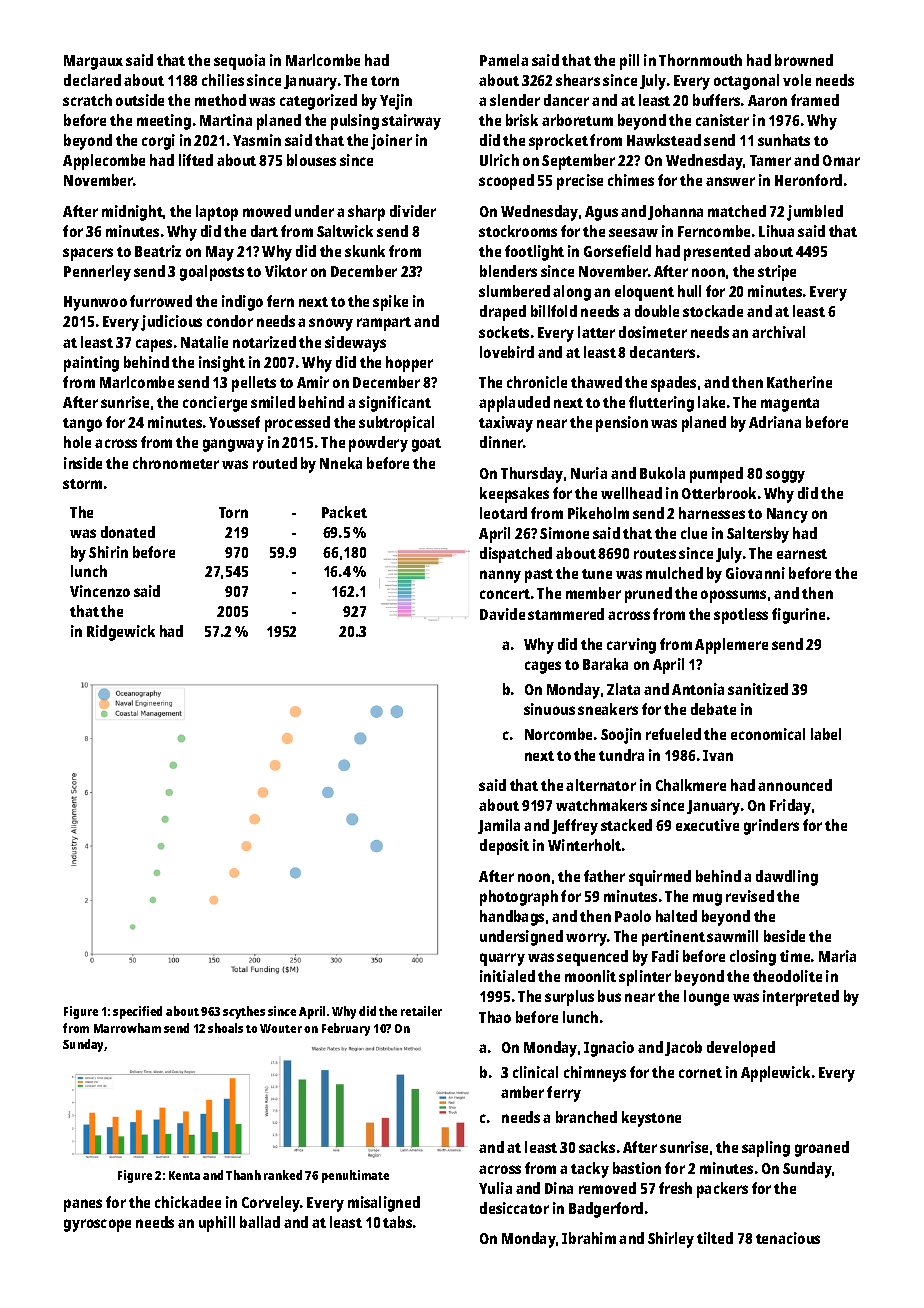 This document has height=1308, width=924. I want to click on Shirley, so click(671, 1240).
